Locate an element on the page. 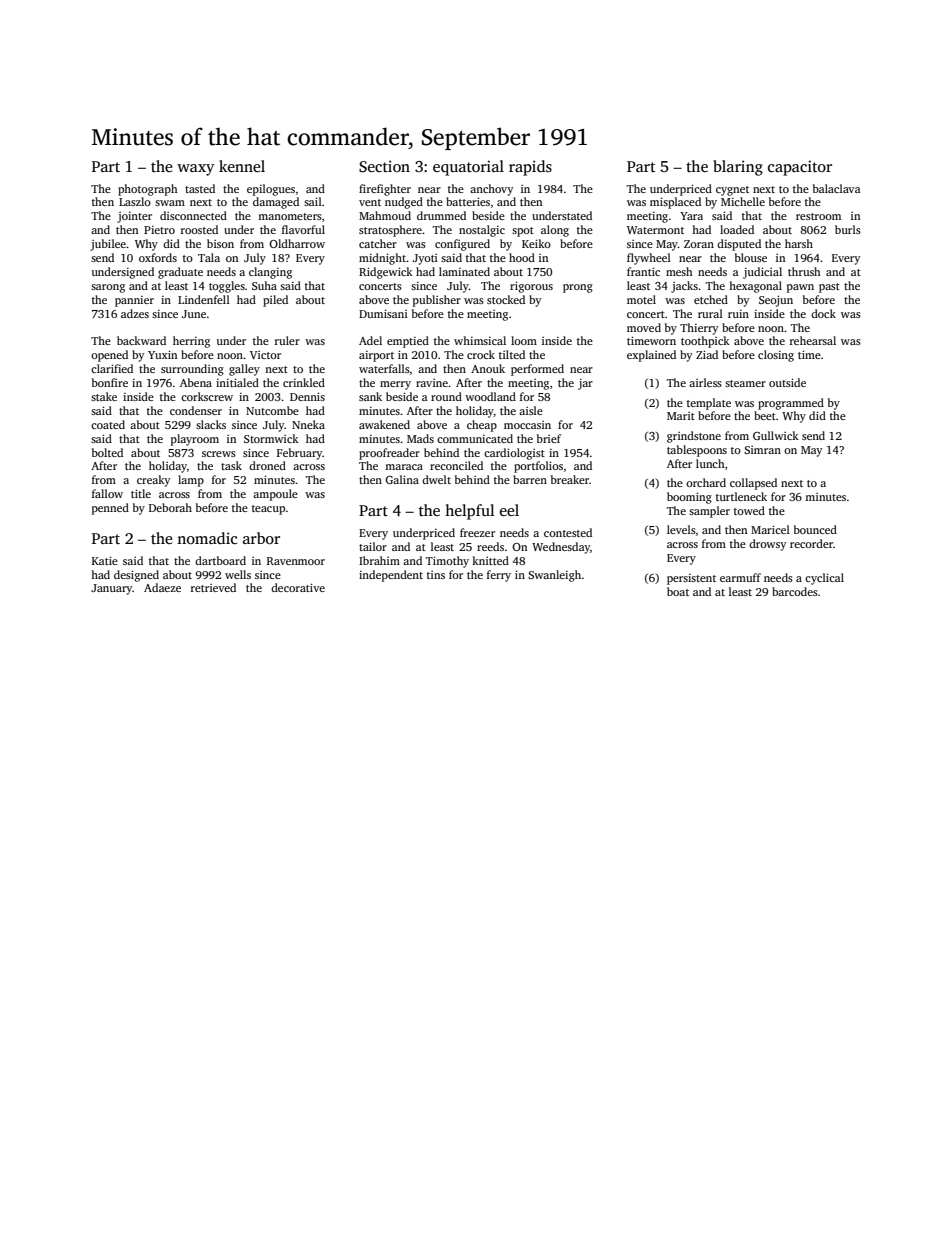  balaclava is located at coordinates (837, 188).
